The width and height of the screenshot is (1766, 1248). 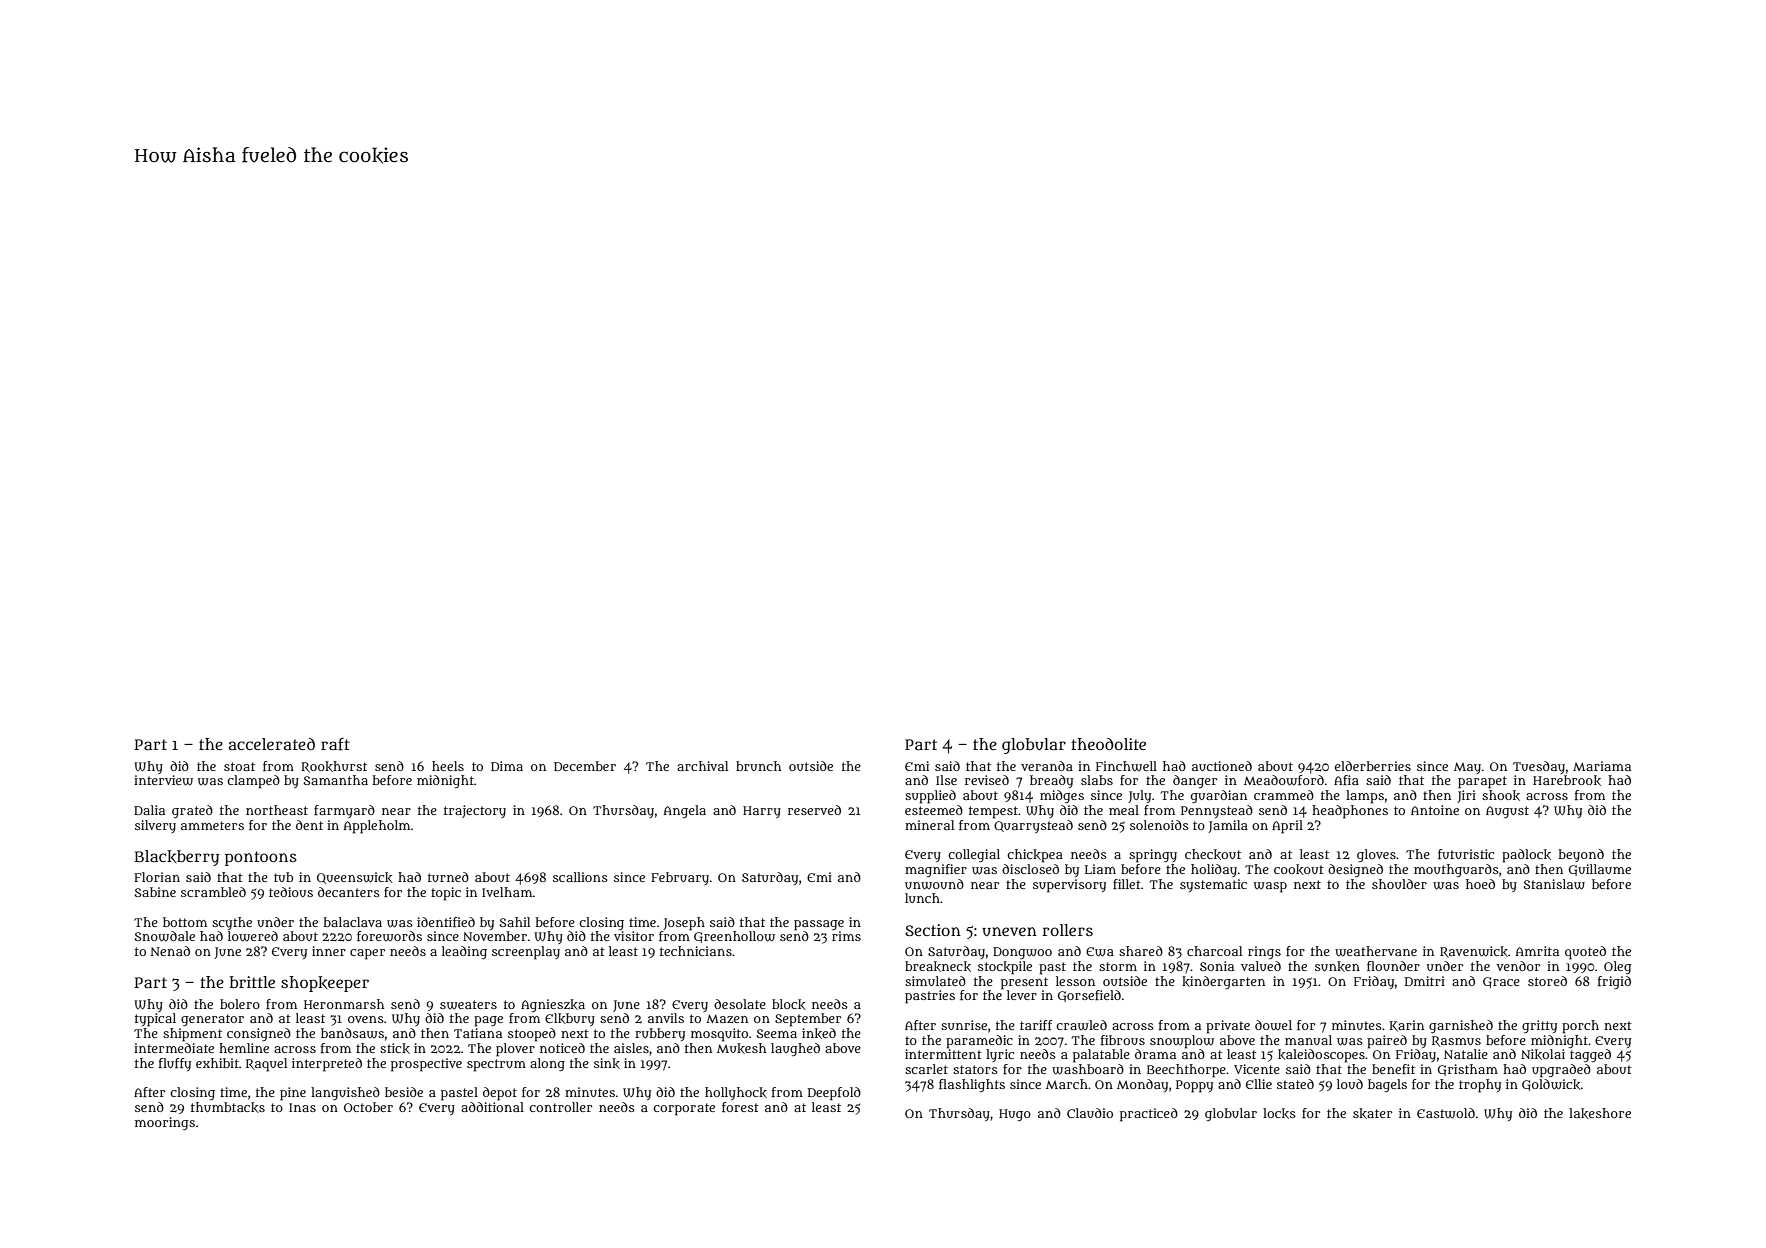 I want to click on unwound, so click(x=934, y=884).
